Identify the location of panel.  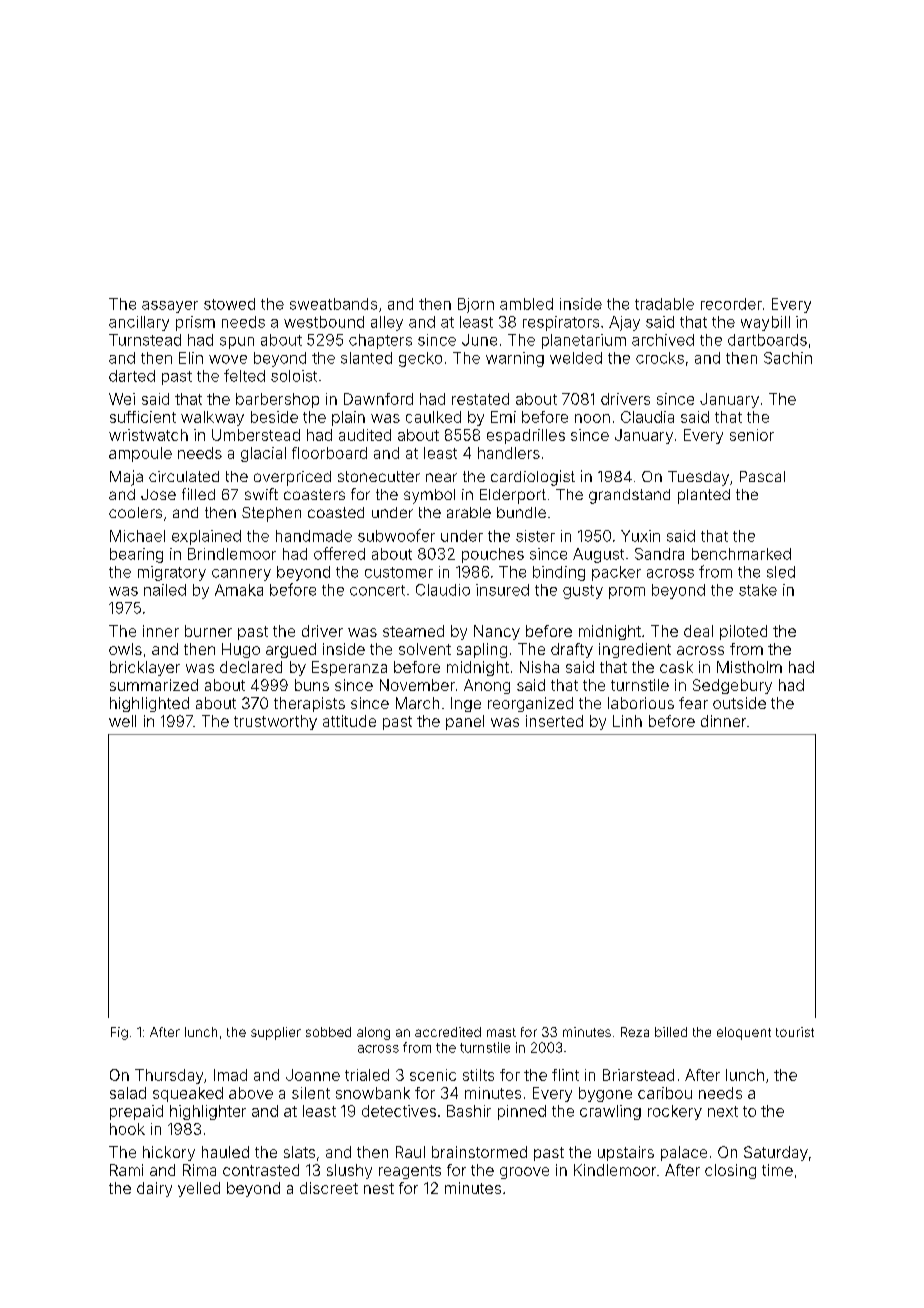
(465, 722).
